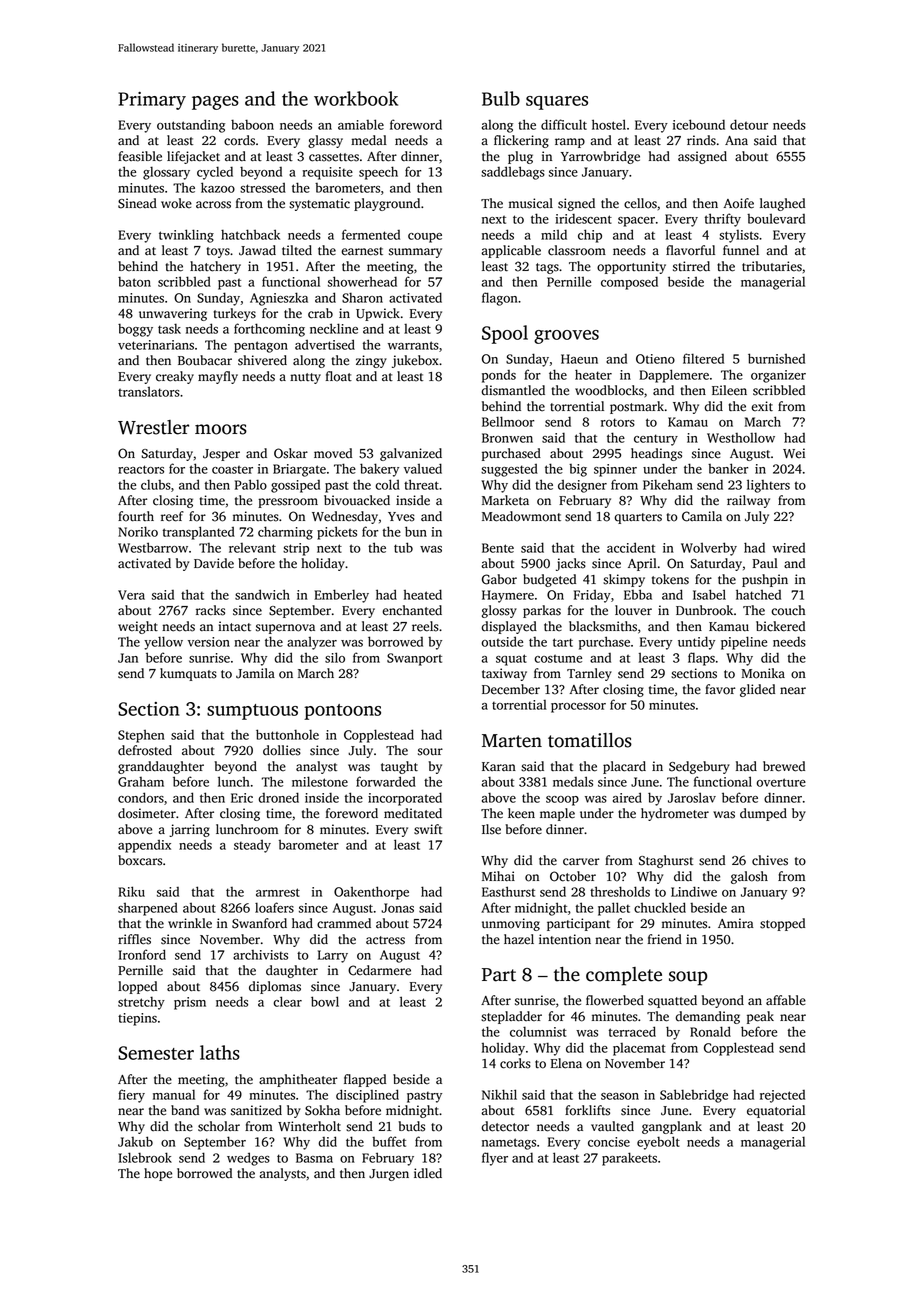 The image size is (924, 1308). Describe the element at coordinates (515, 1063) in the screenshot. I see `corks` at that location.
